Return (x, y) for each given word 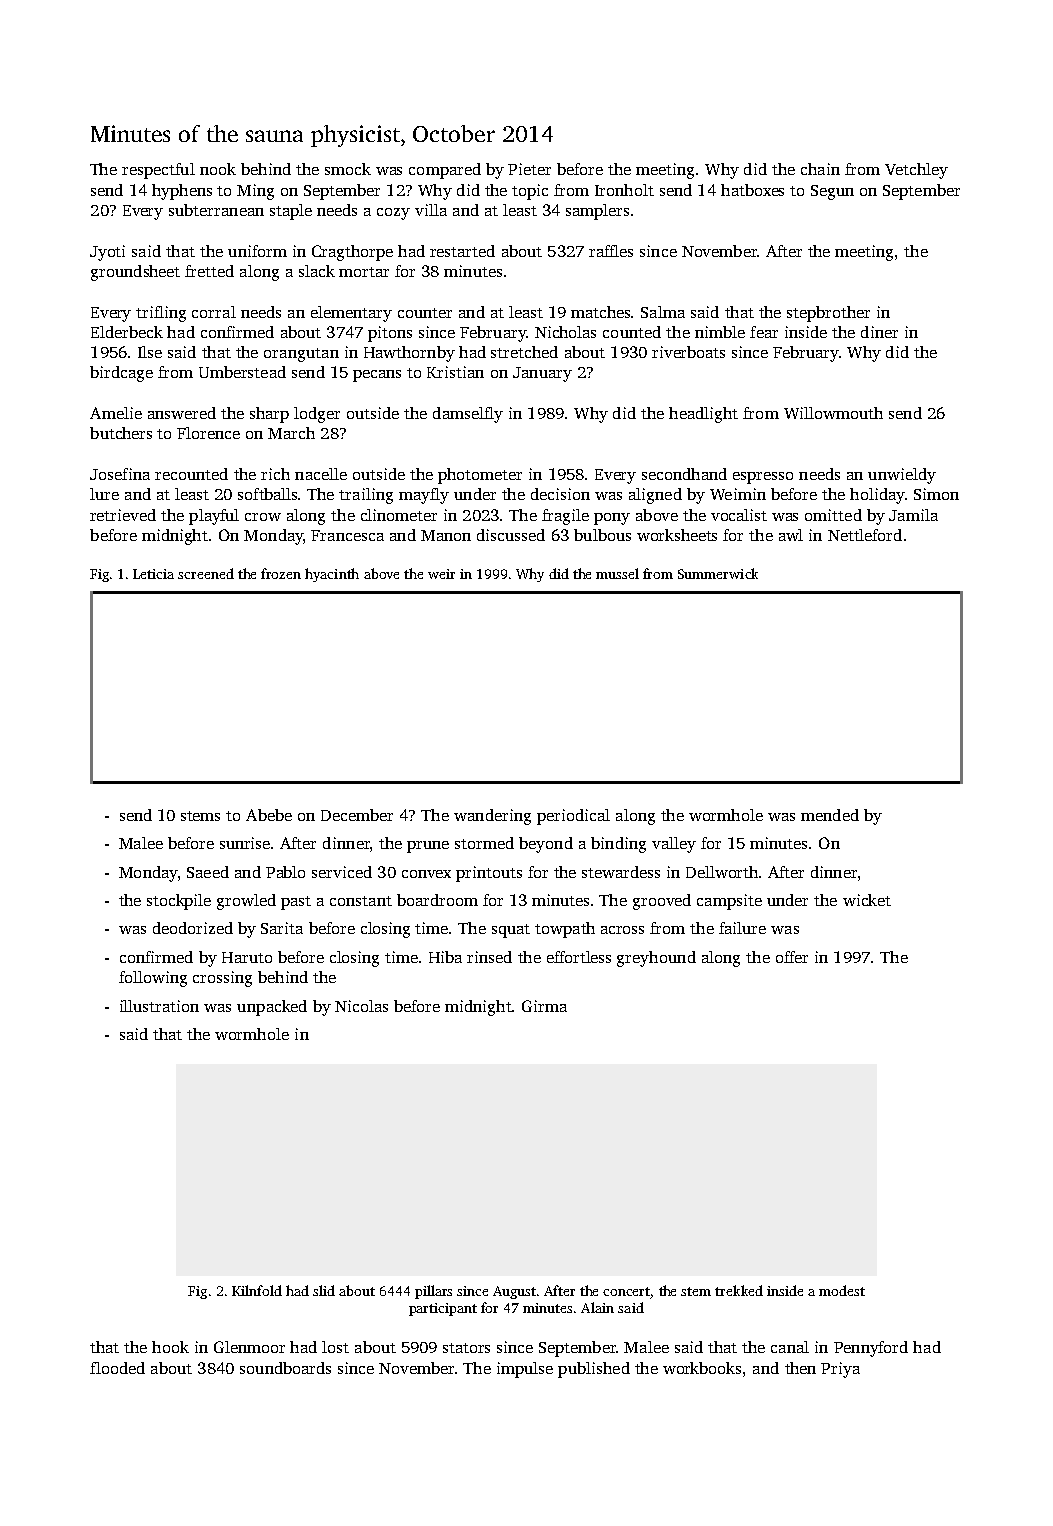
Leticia (153, 574)
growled (246, 902)
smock (348, 169)
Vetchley (916, 171)
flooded (117, 1368)
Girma (544, 1006)
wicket (867, 900)
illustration (159, 1006)
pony (612, 519)
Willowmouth (833, 413)
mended (830, 815)
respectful (158, 171)
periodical (573, 817)
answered (182, 413)
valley (674, 845)
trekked (739, 1290)
